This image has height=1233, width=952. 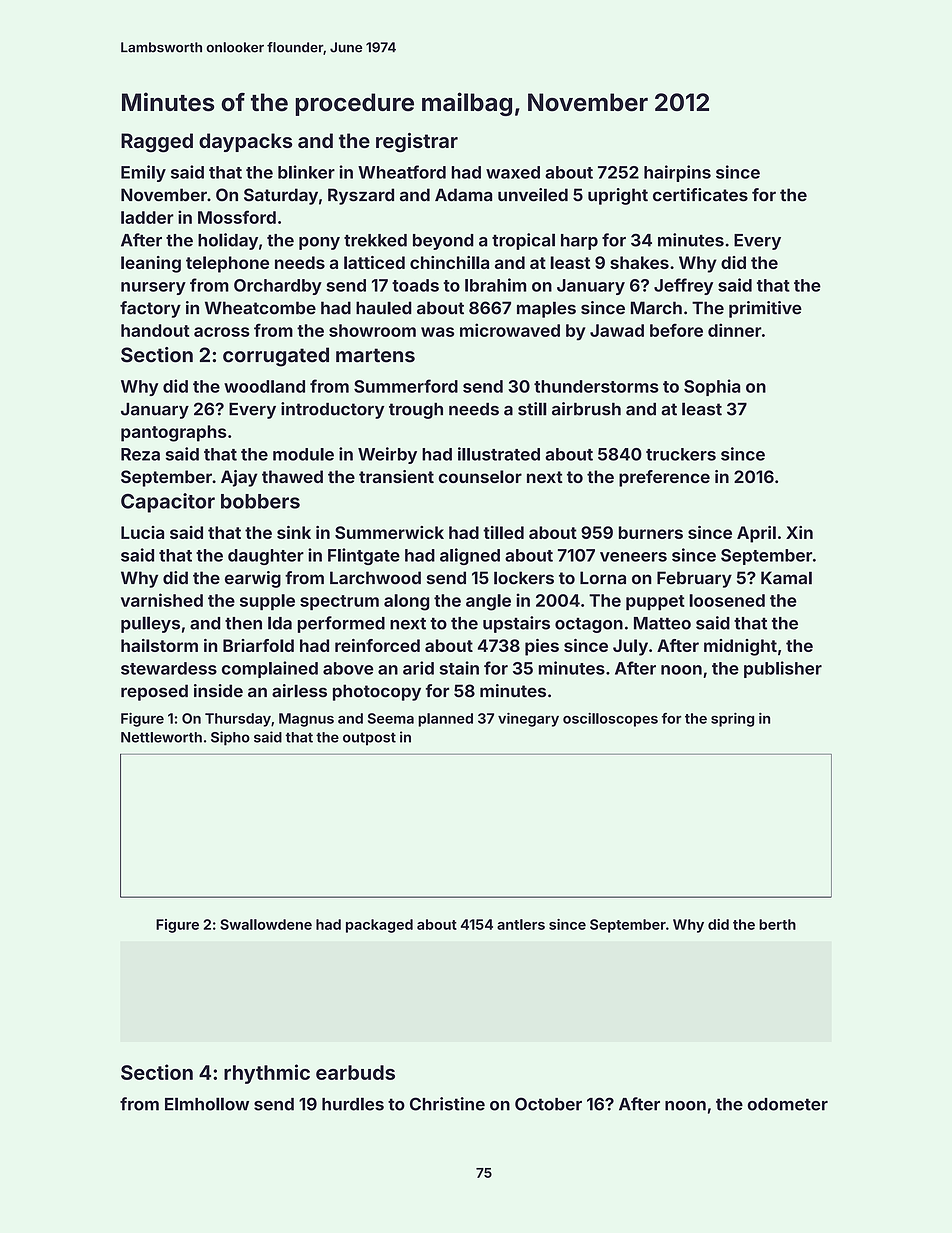 I want to click on Summerford, so click(x=406, y=386).
